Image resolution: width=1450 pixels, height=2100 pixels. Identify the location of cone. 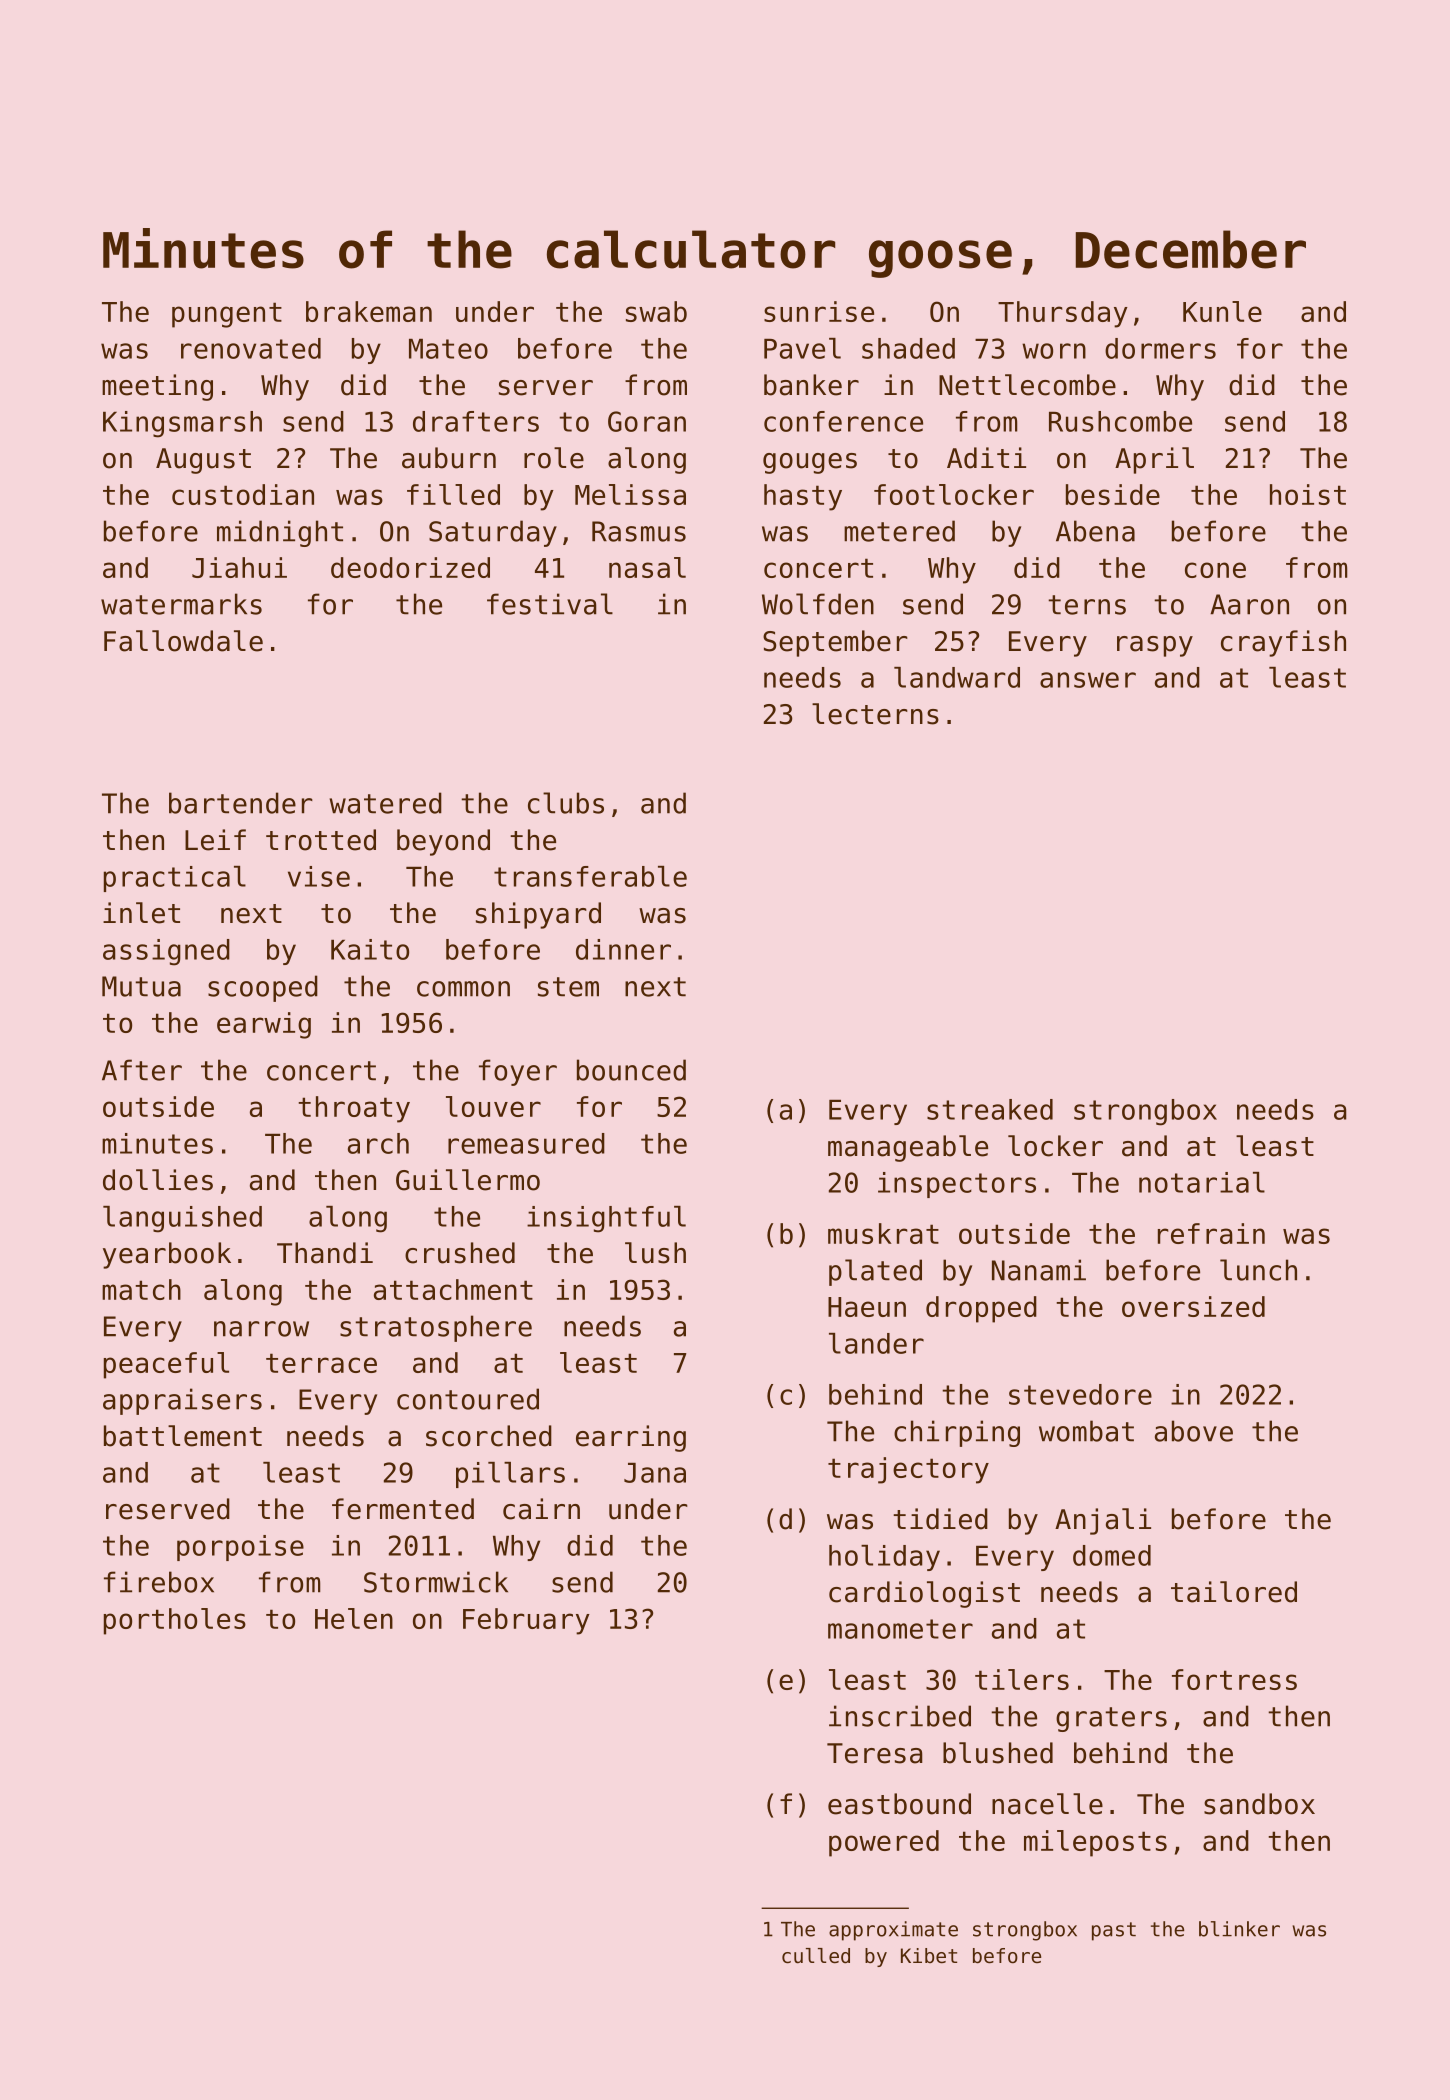
(1215, 570).
